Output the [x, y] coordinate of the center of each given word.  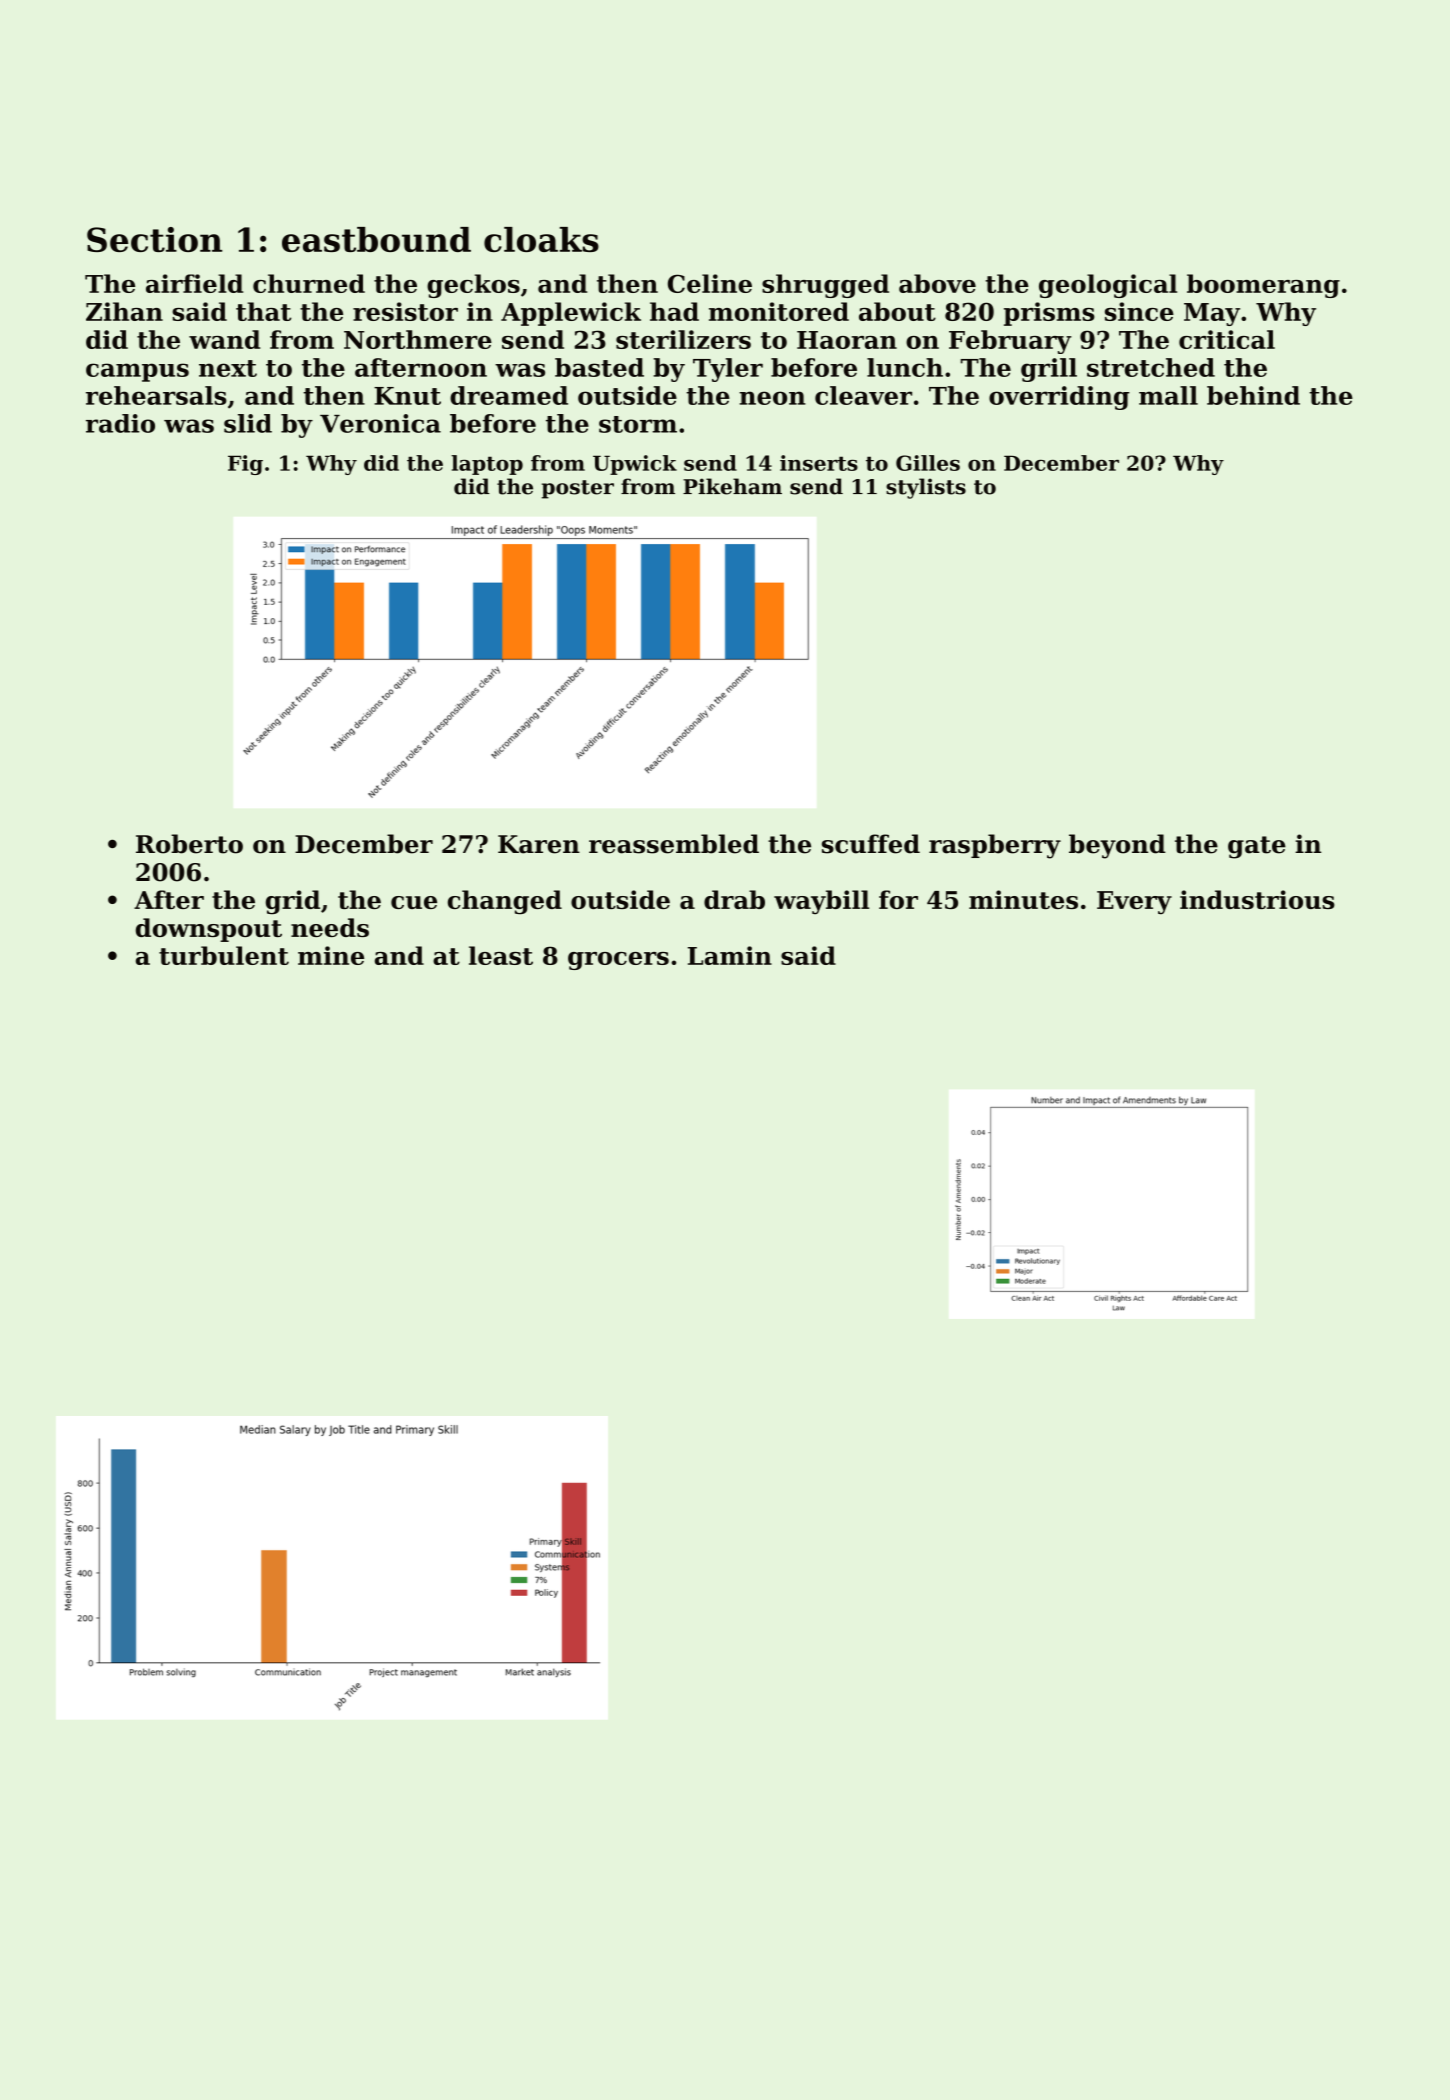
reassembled [674, 844]
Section [154, 239]
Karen [539, 844]
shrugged [825, 286]
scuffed [871, 844]
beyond [1117, 846]
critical [1227, 339]
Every [1134, 902]
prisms [1049, 314]
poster [578, 489]
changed [505, 902]
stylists [926, 488]
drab [734, 899]
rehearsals [156, 395]
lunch [905, 367]
